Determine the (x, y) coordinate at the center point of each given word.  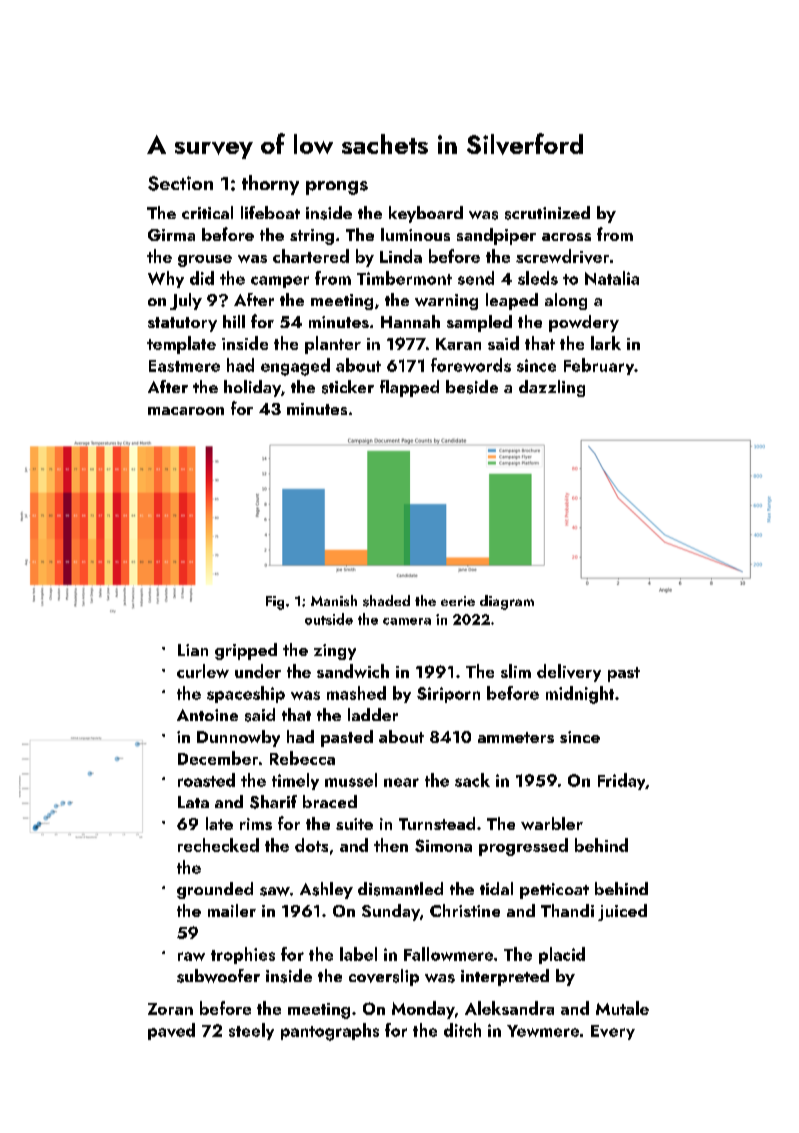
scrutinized (547, 213)
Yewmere (543, 1031)
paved (171, 1031)
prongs (337, 188)
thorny (270, 185)
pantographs (330, 1032)
